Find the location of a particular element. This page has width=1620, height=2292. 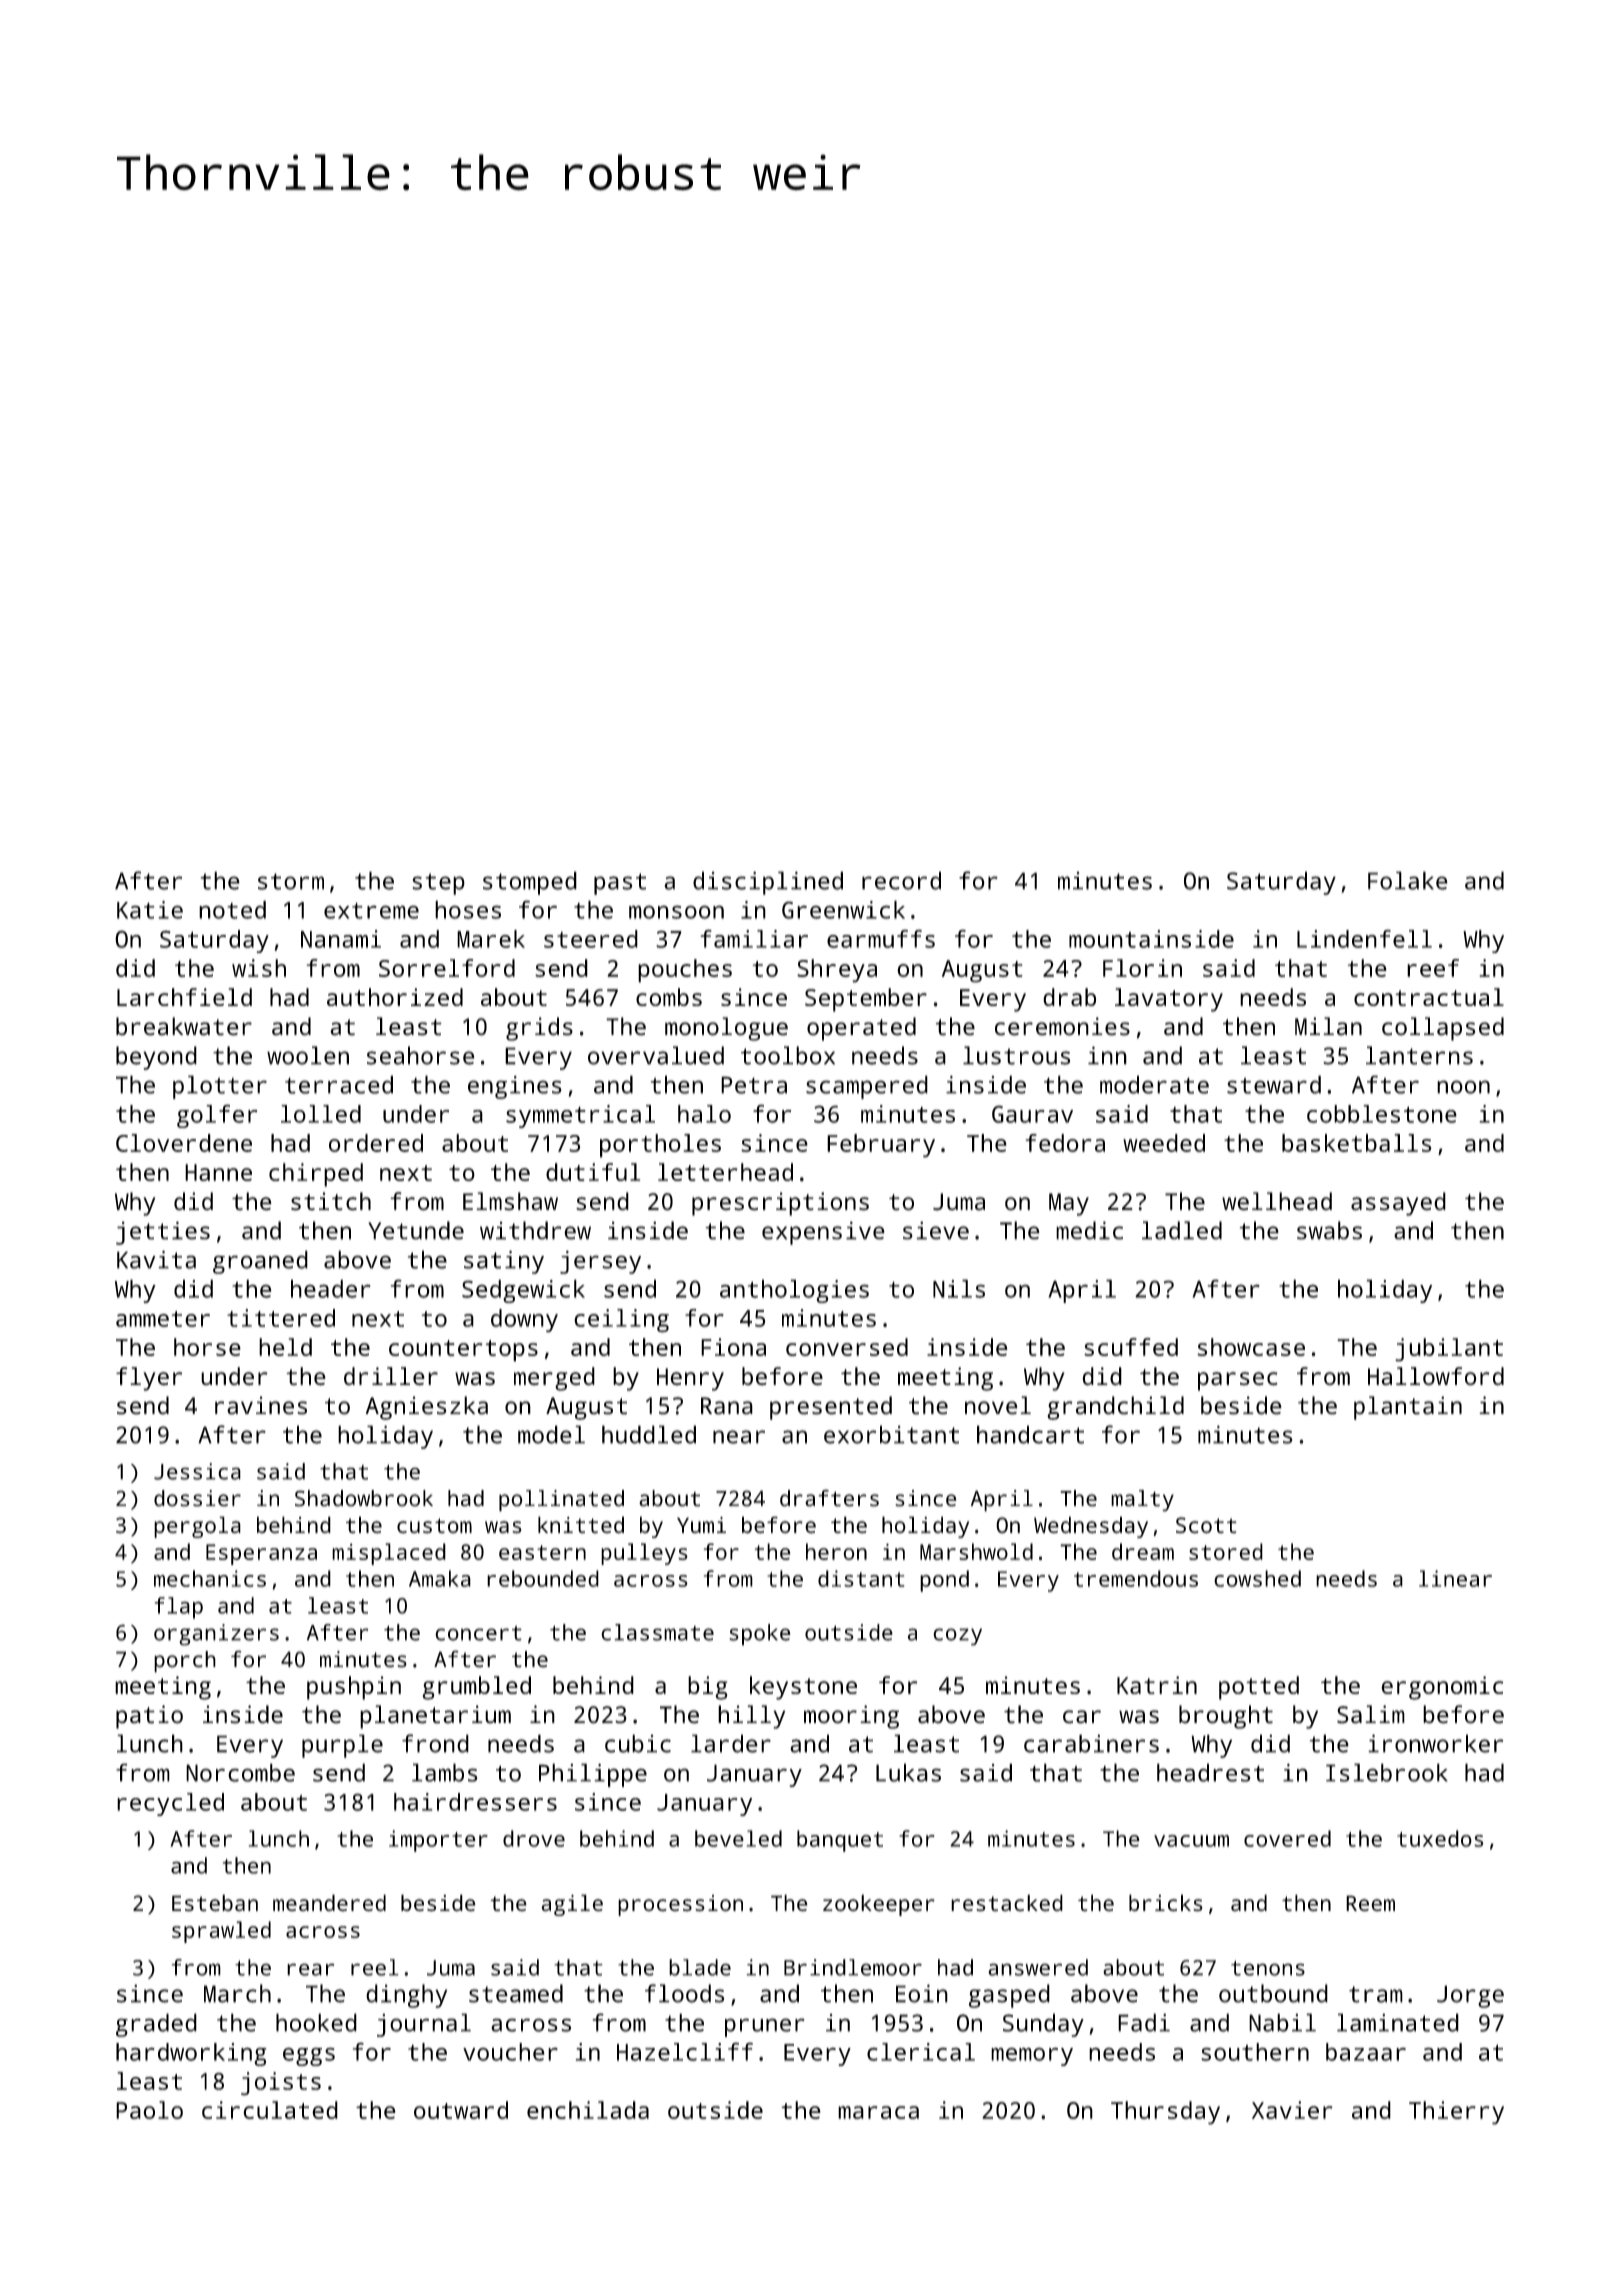

downy is located at coordinates (524, 1320).
